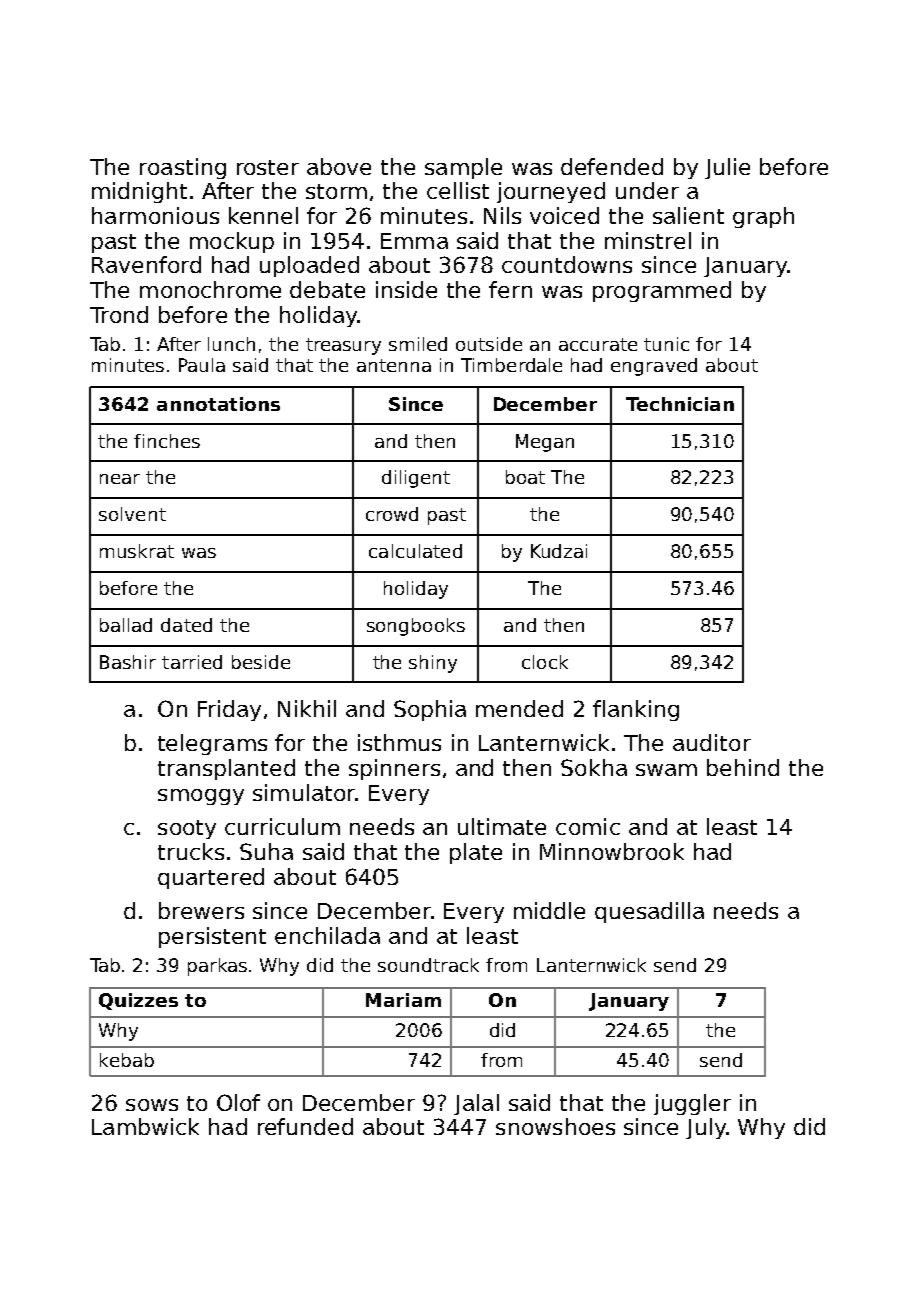 Image resolution: width=924 pixels, height=1311 pixels. What do you see at coordinates (545, 443) in the page?
I see `Megan` at bounding box center [545, 443].
